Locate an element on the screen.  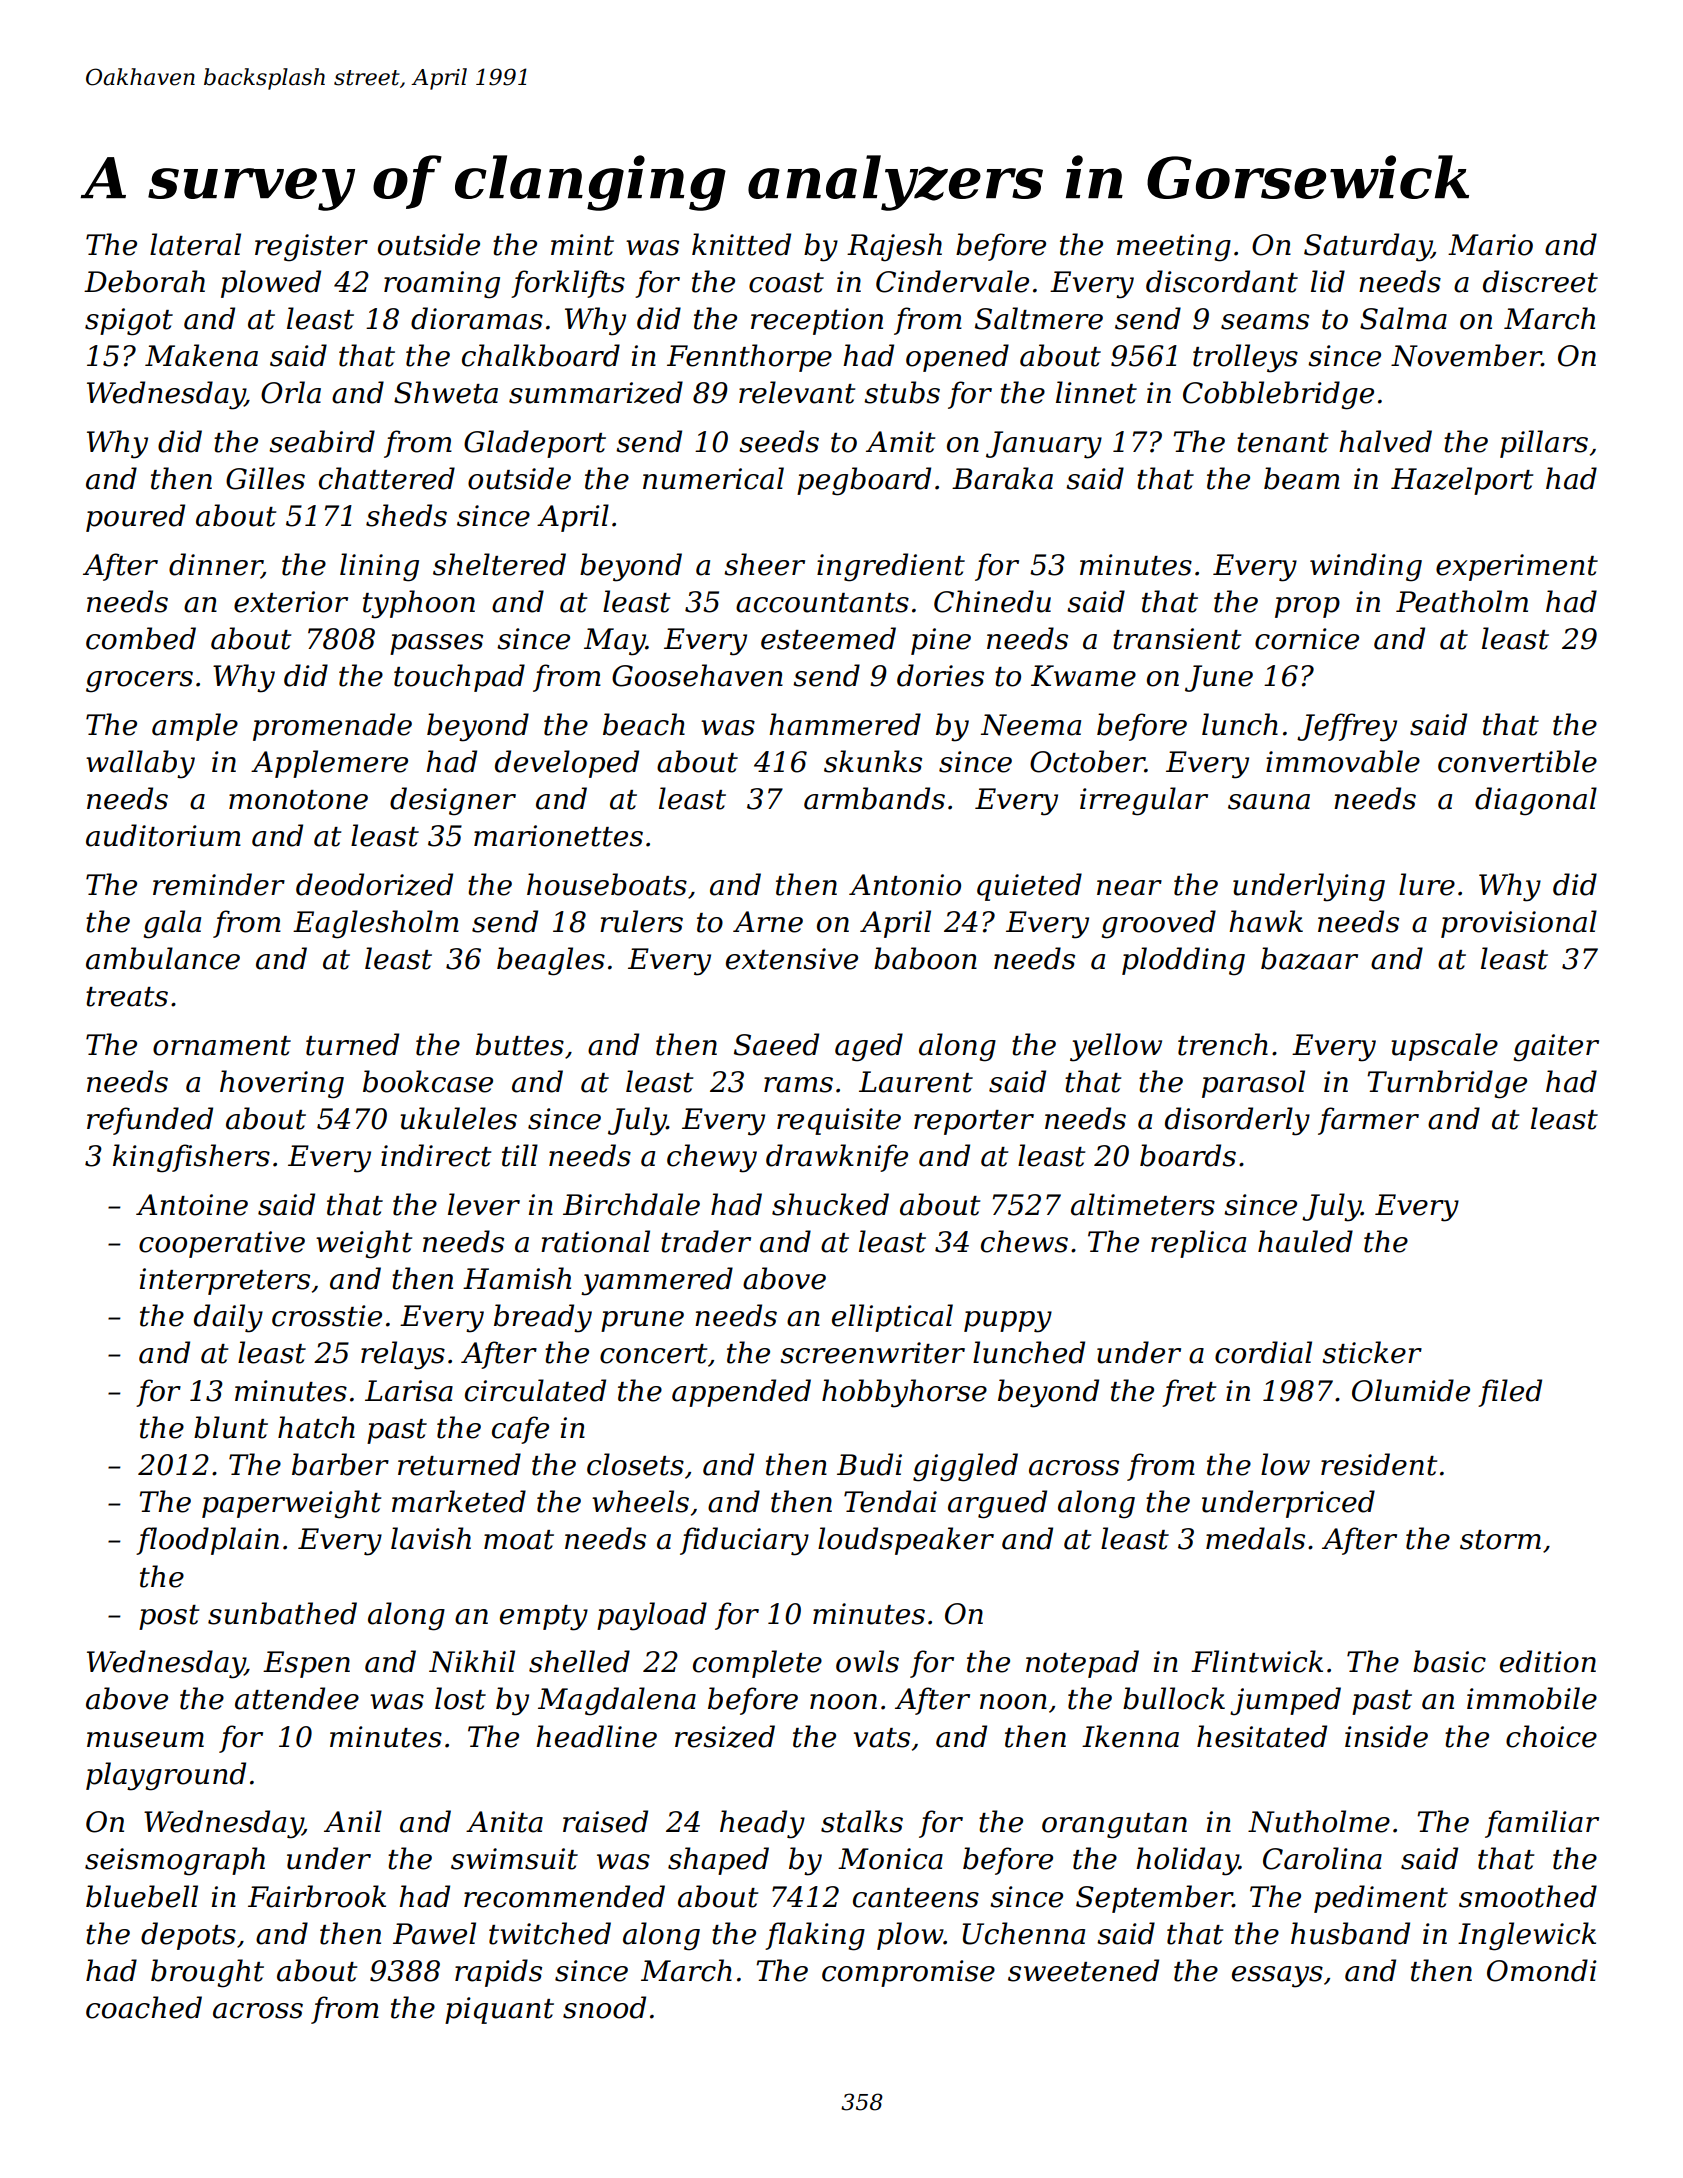
argued is located at coordinates (997, 1504).
